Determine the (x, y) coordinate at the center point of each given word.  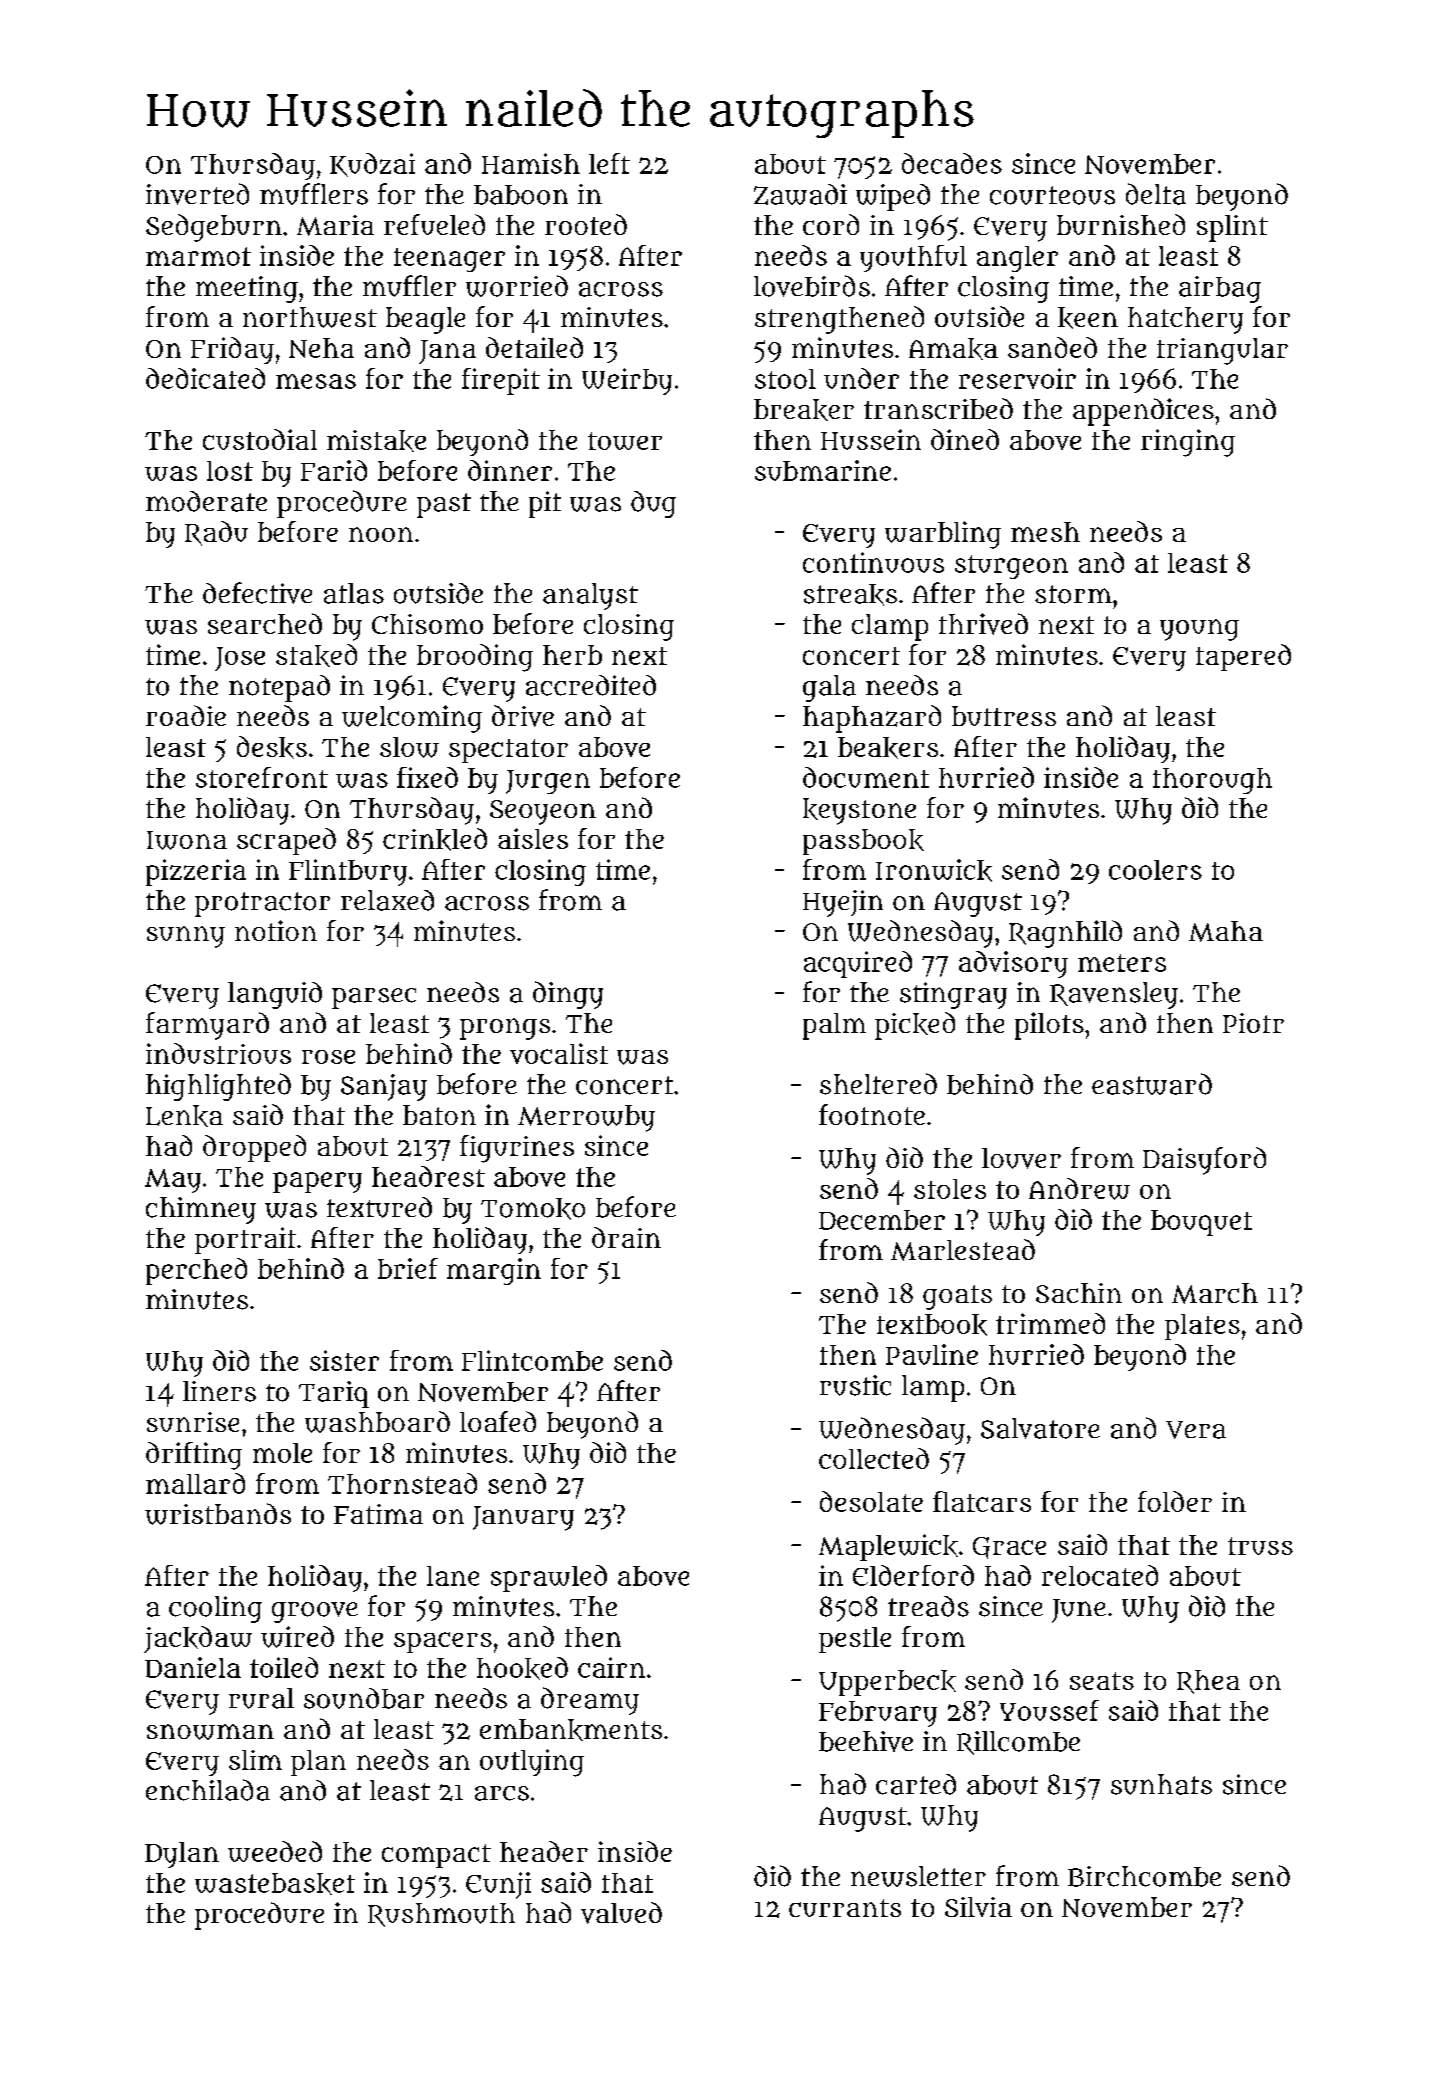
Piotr (1253, 1023)
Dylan (182, 1855)
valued (621, 1913)
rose (328, 1057)
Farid (334, 470)
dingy (568, 995)
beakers (888, 748)
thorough (1212, 781)
